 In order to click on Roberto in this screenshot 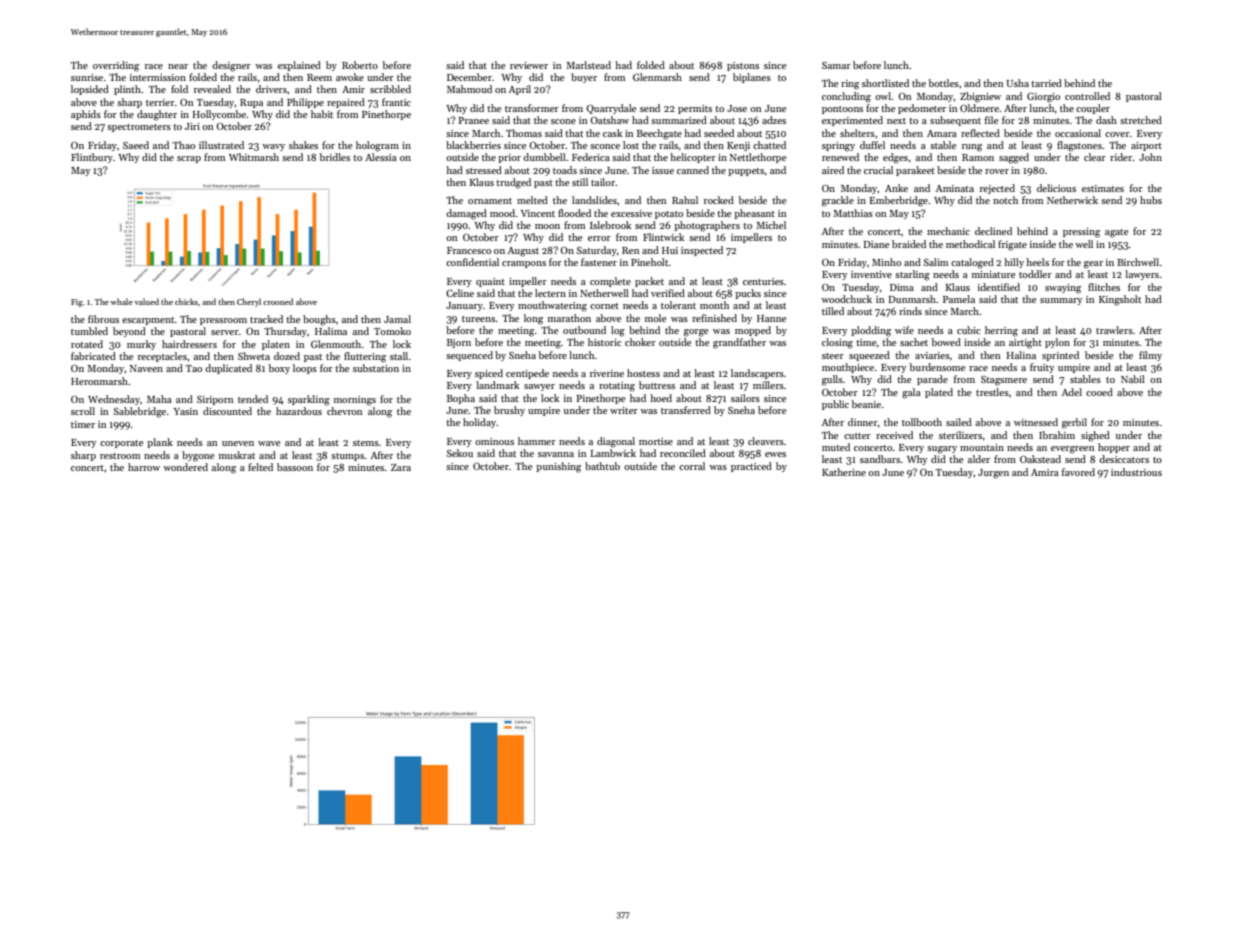, I will do `click(360, 65)`.
